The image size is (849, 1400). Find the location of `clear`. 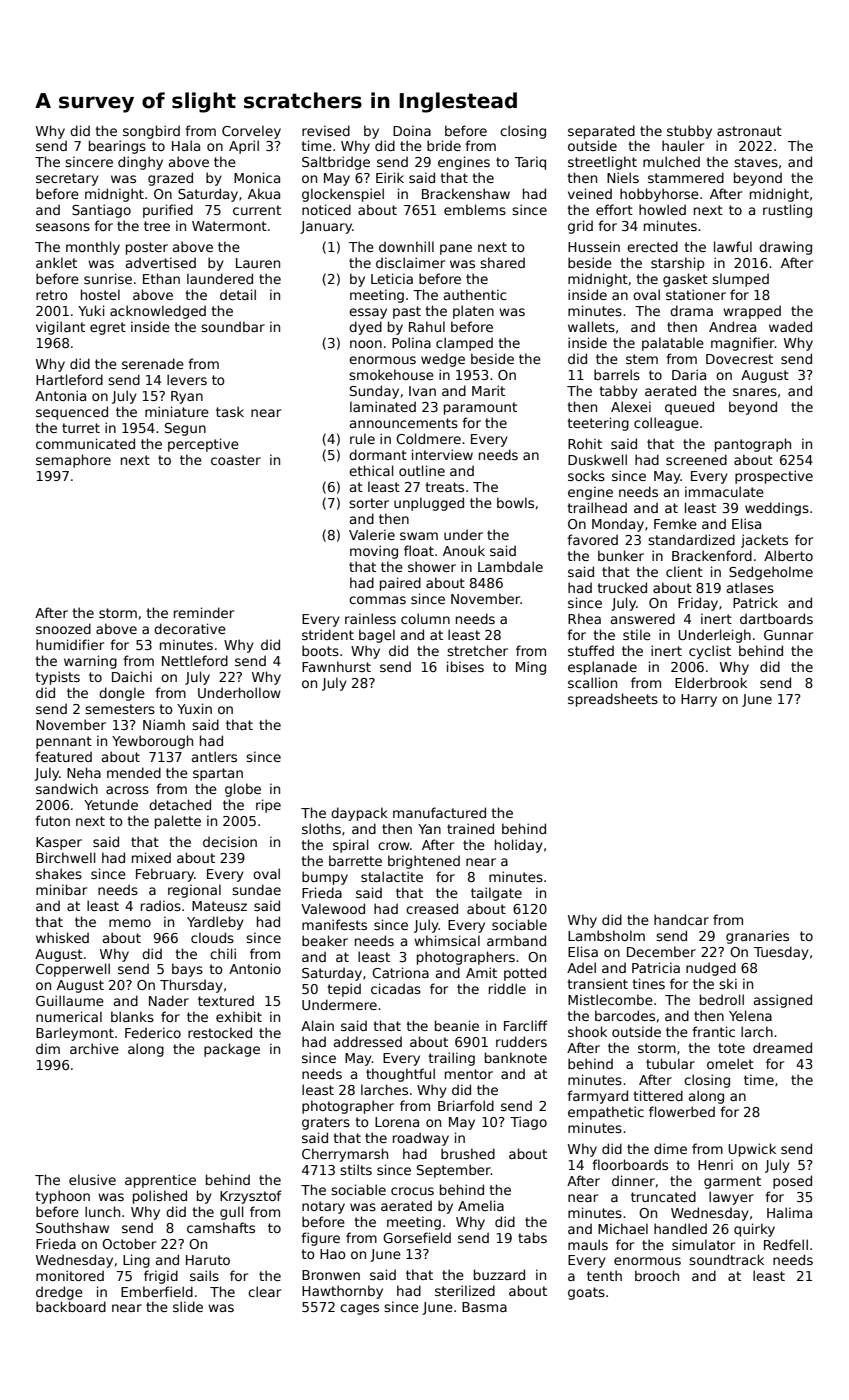

clear is located at coordinates (264, 1291).
